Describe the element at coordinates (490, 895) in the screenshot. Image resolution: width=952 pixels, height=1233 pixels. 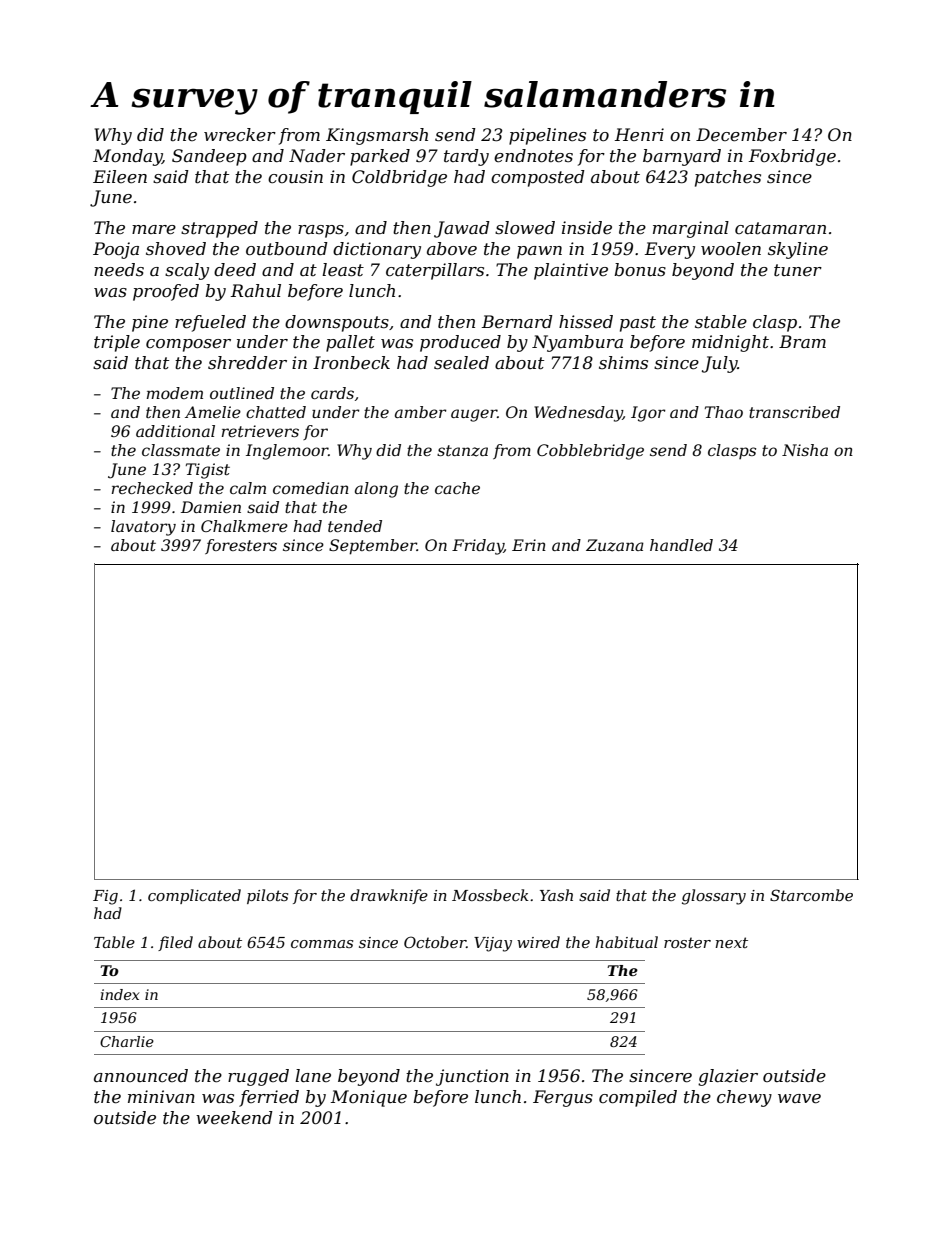
I see `Mossbeck` at that location.
